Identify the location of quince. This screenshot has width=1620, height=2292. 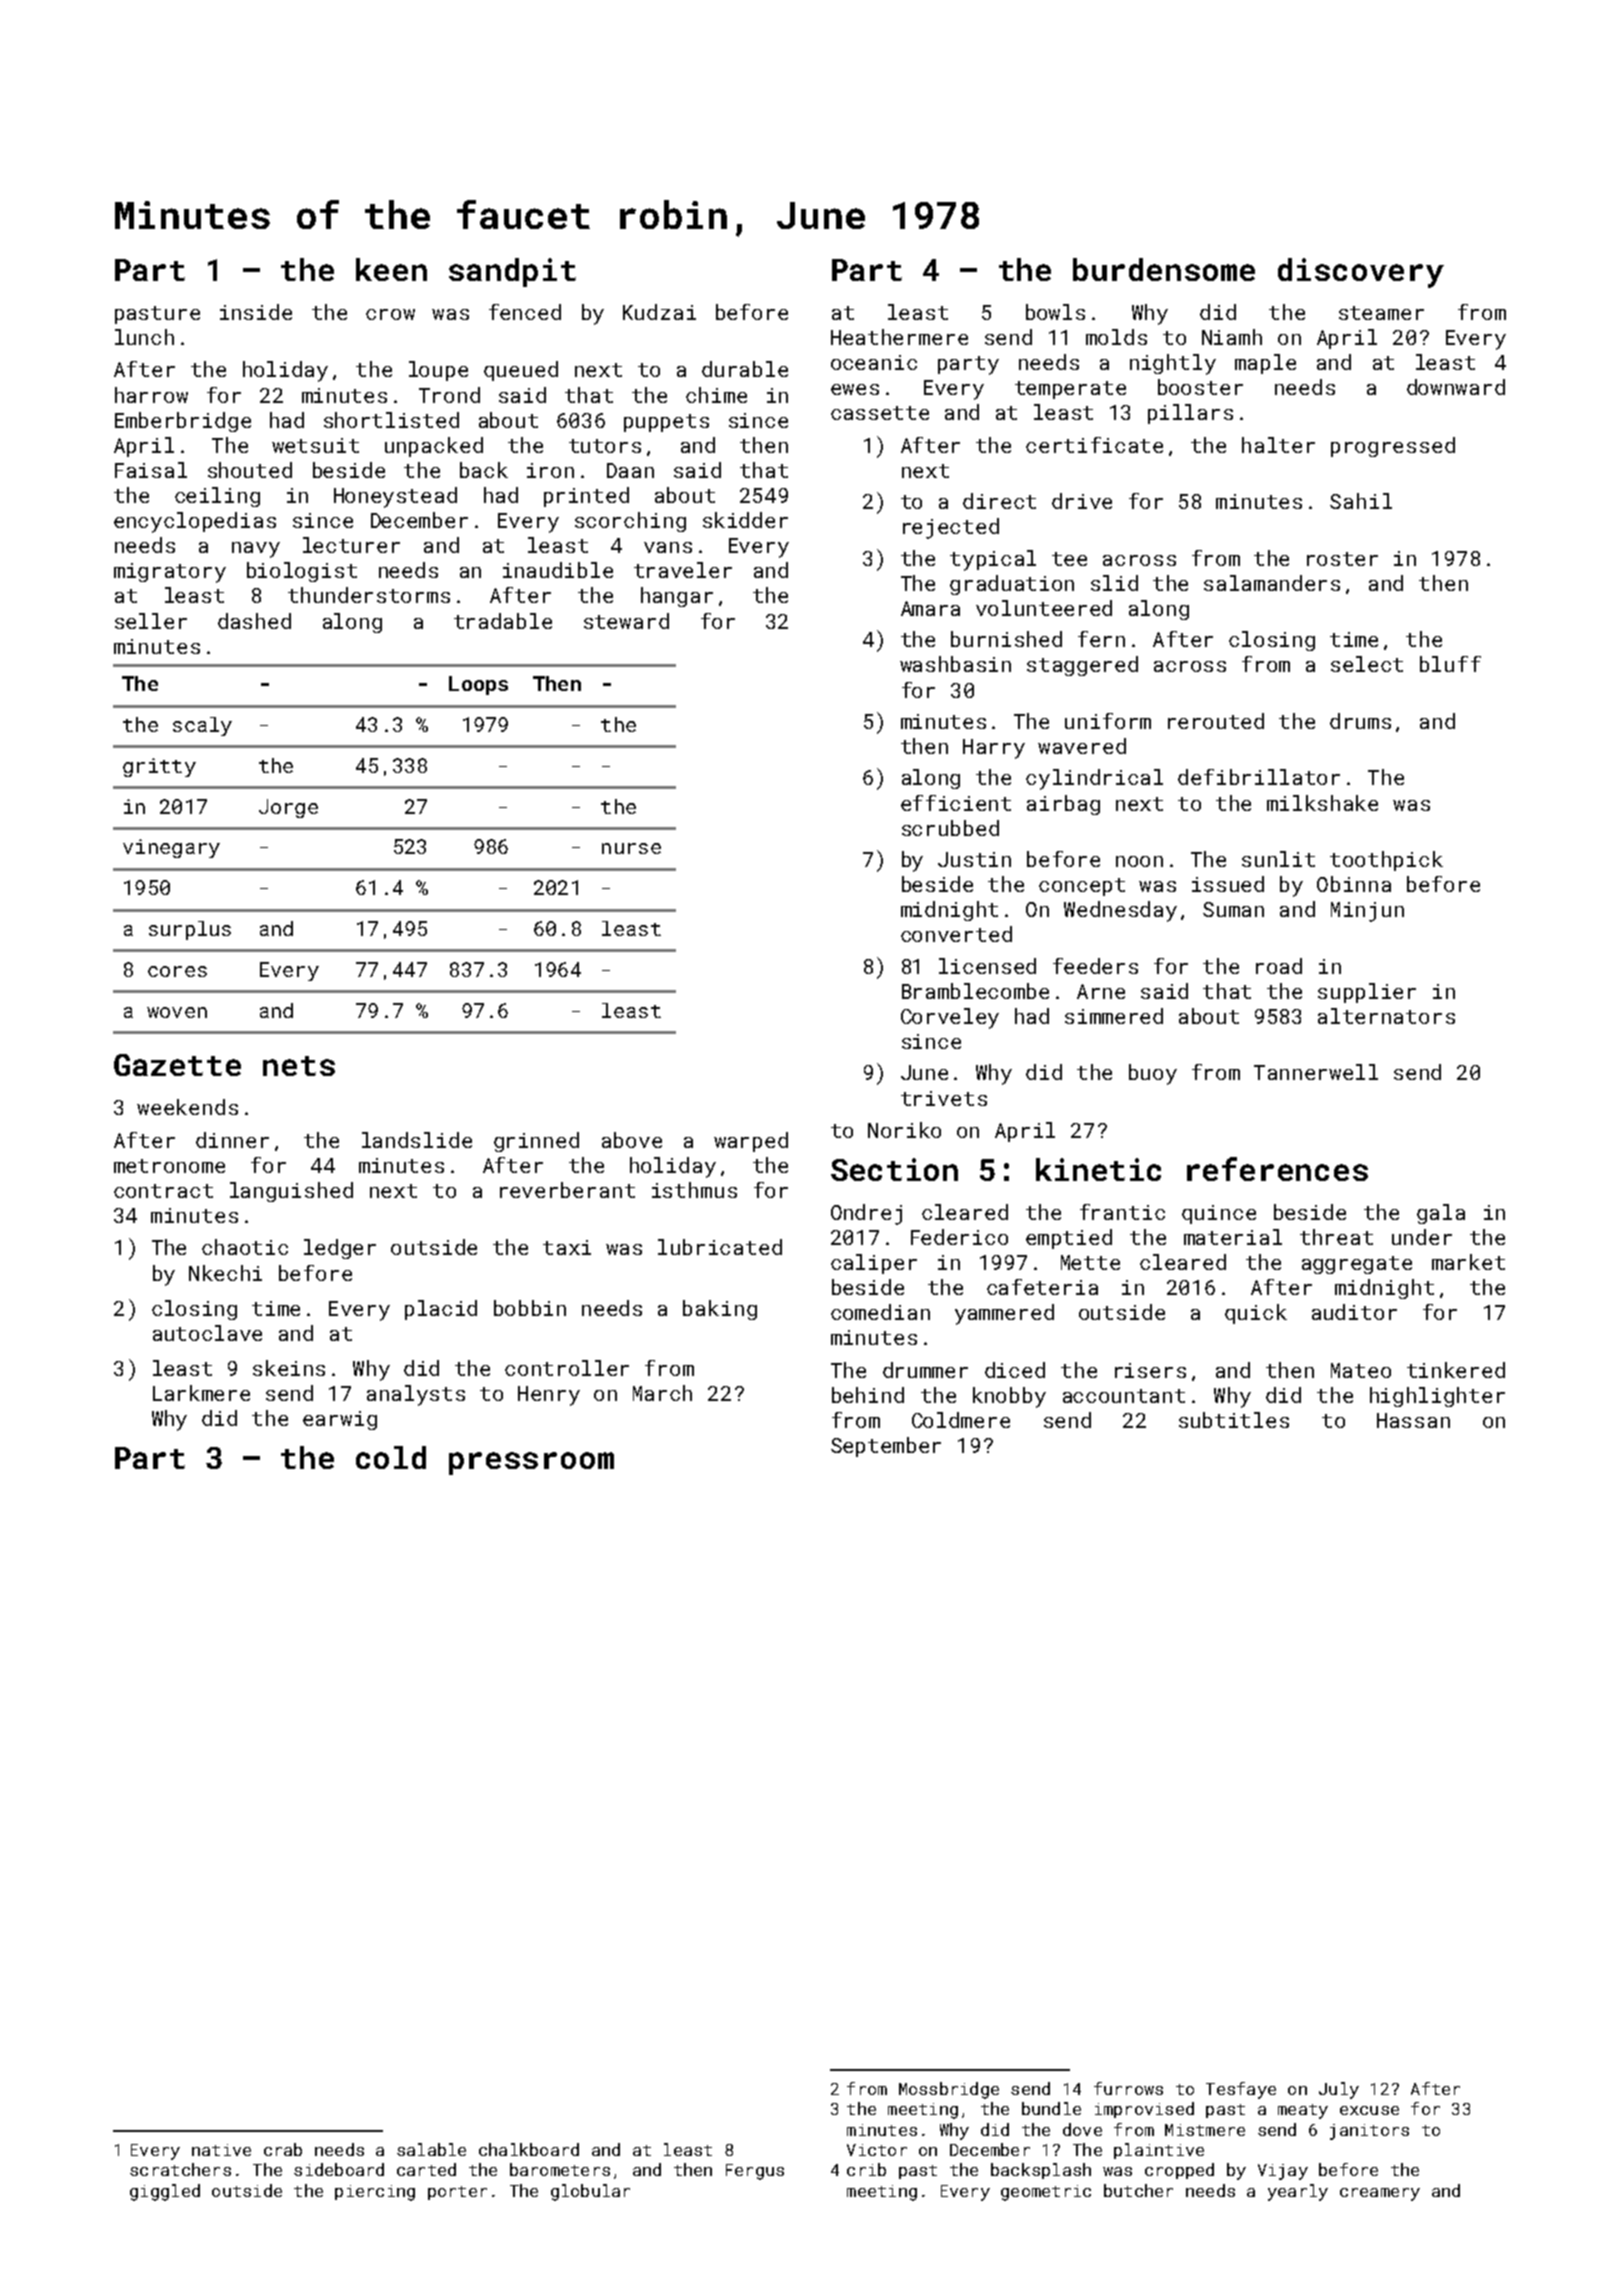
(1219, 1214).
